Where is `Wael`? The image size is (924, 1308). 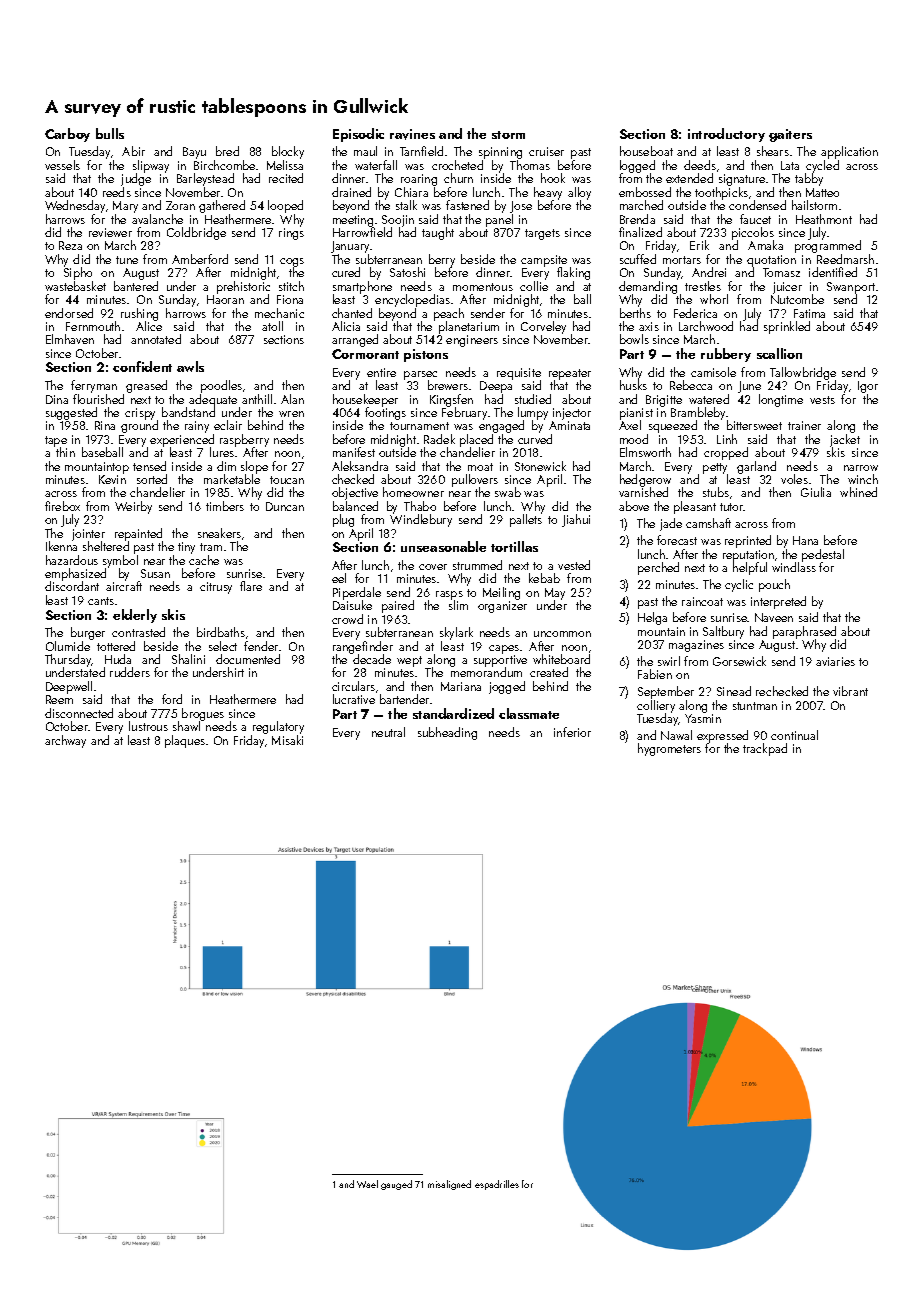 Wael is located at coordinates (367, 1184).
